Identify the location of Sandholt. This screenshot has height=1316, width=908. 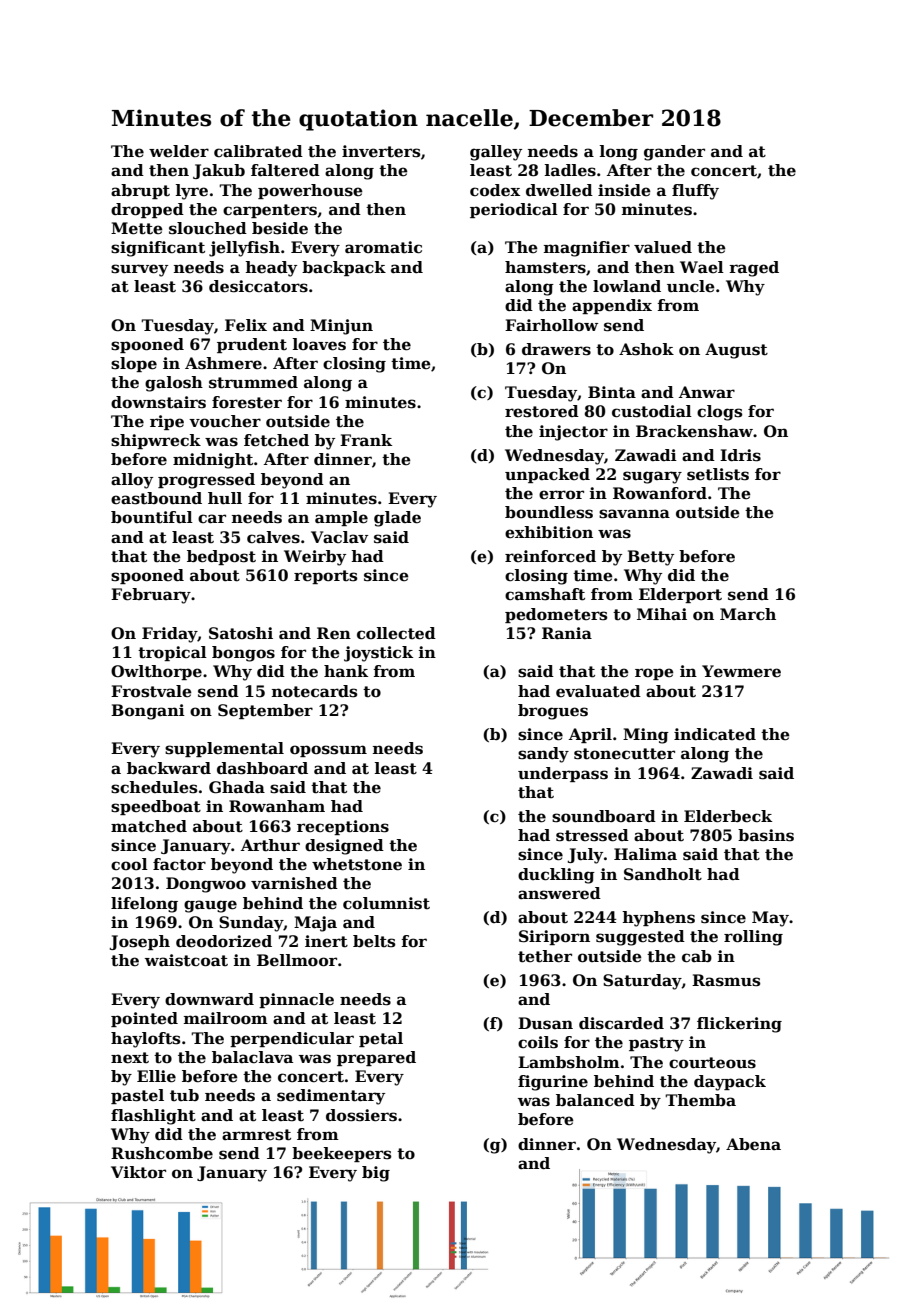
(663, 874).
